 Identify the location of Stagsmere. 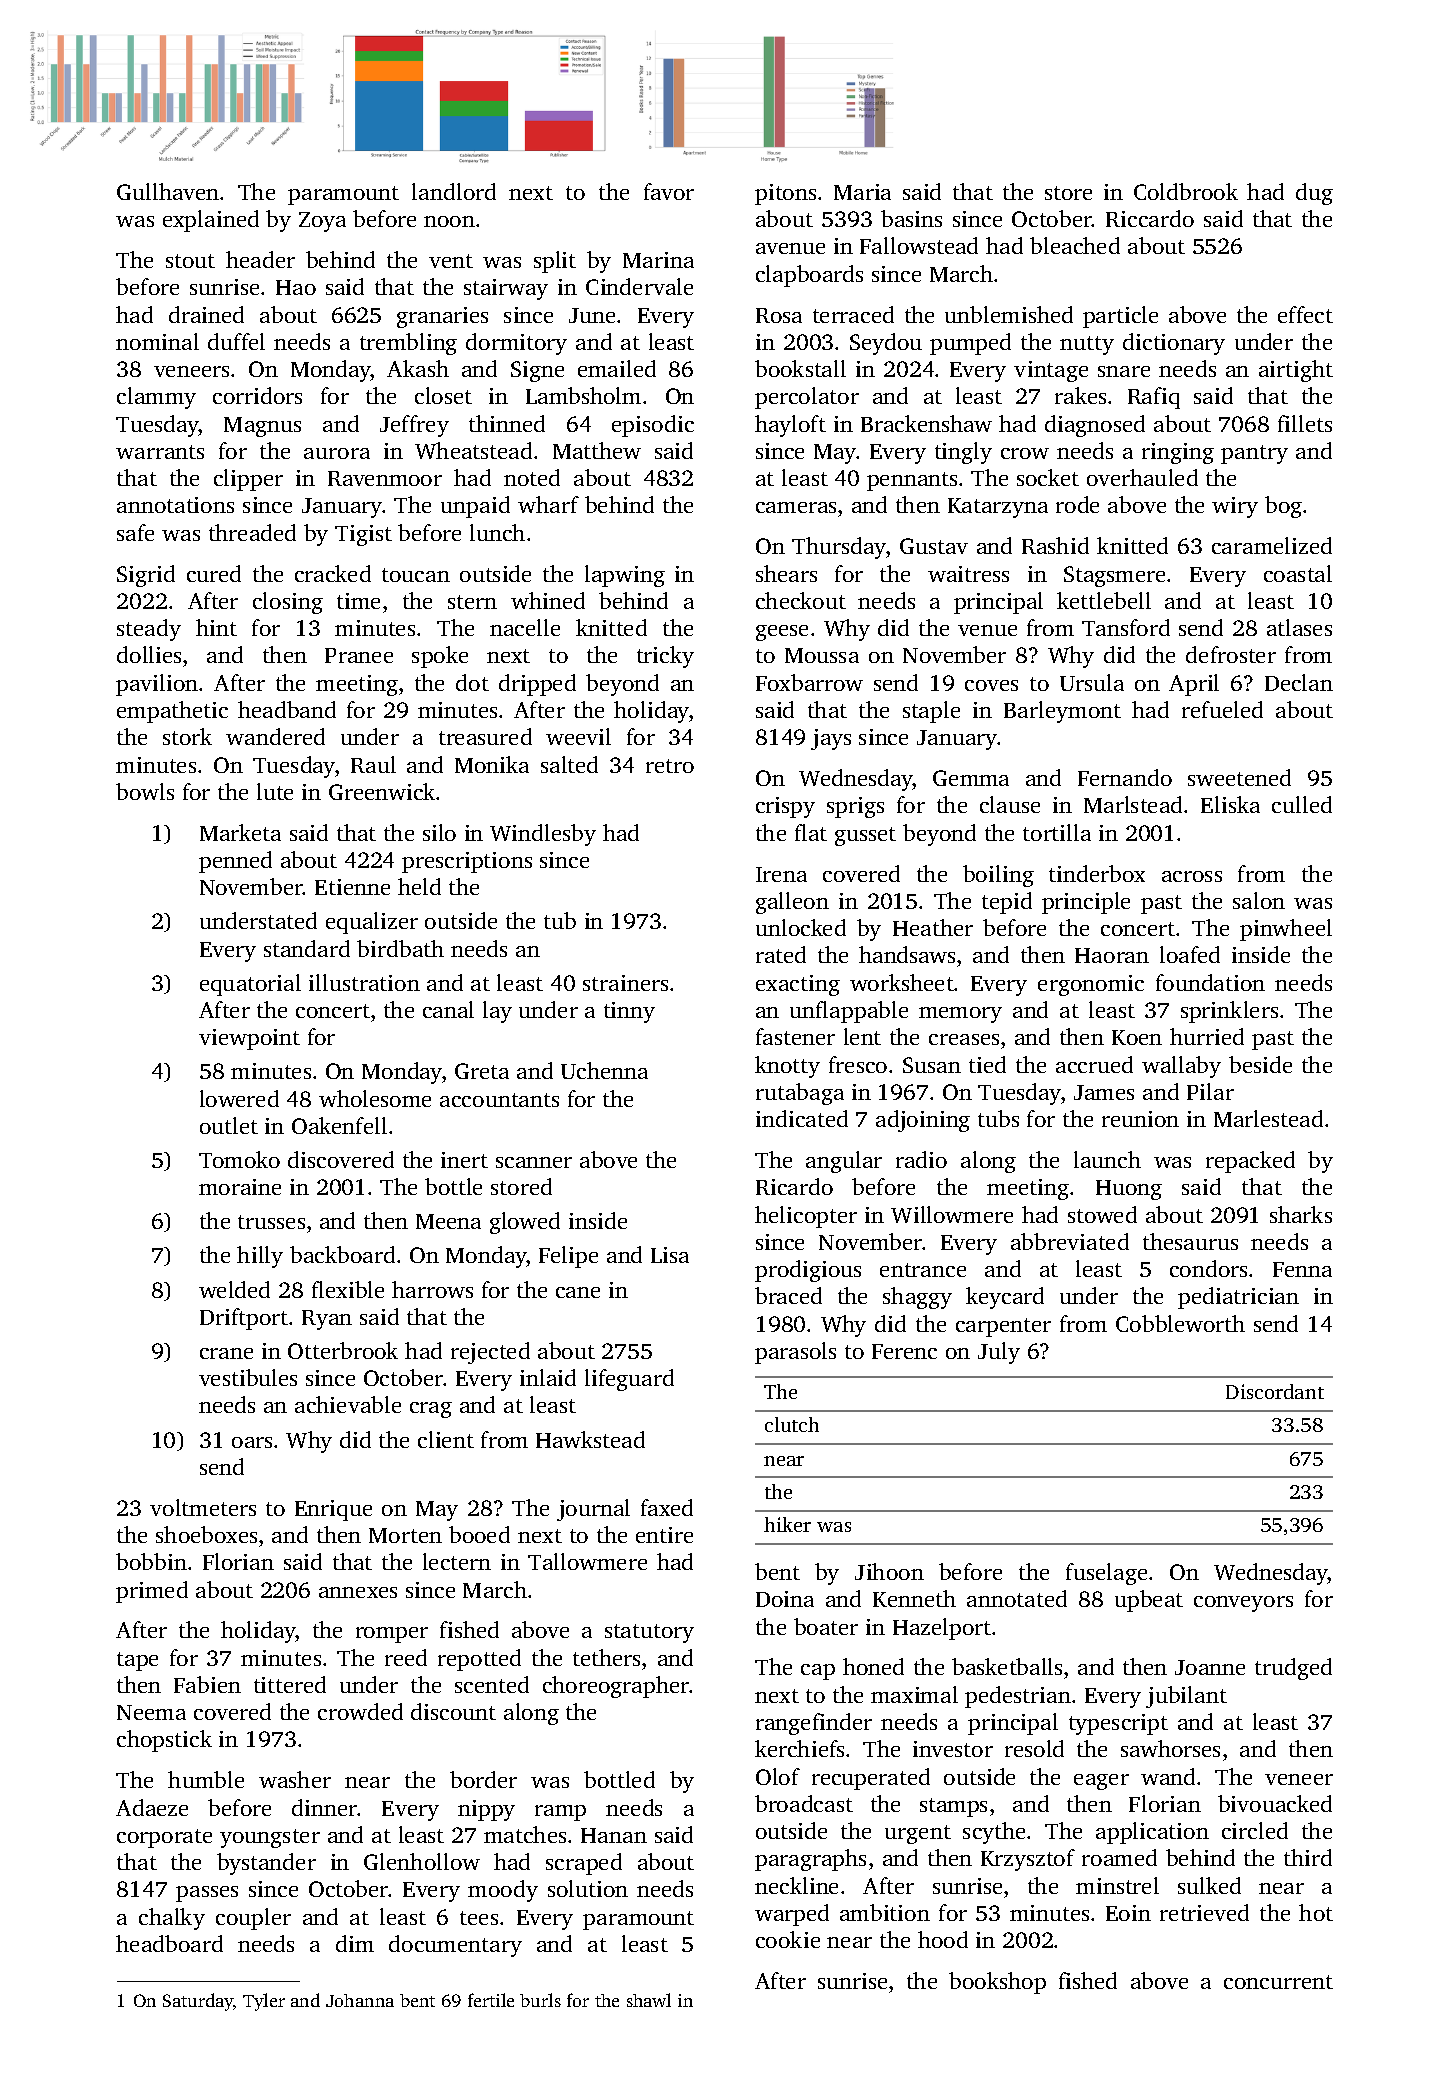
(1114, 576).
